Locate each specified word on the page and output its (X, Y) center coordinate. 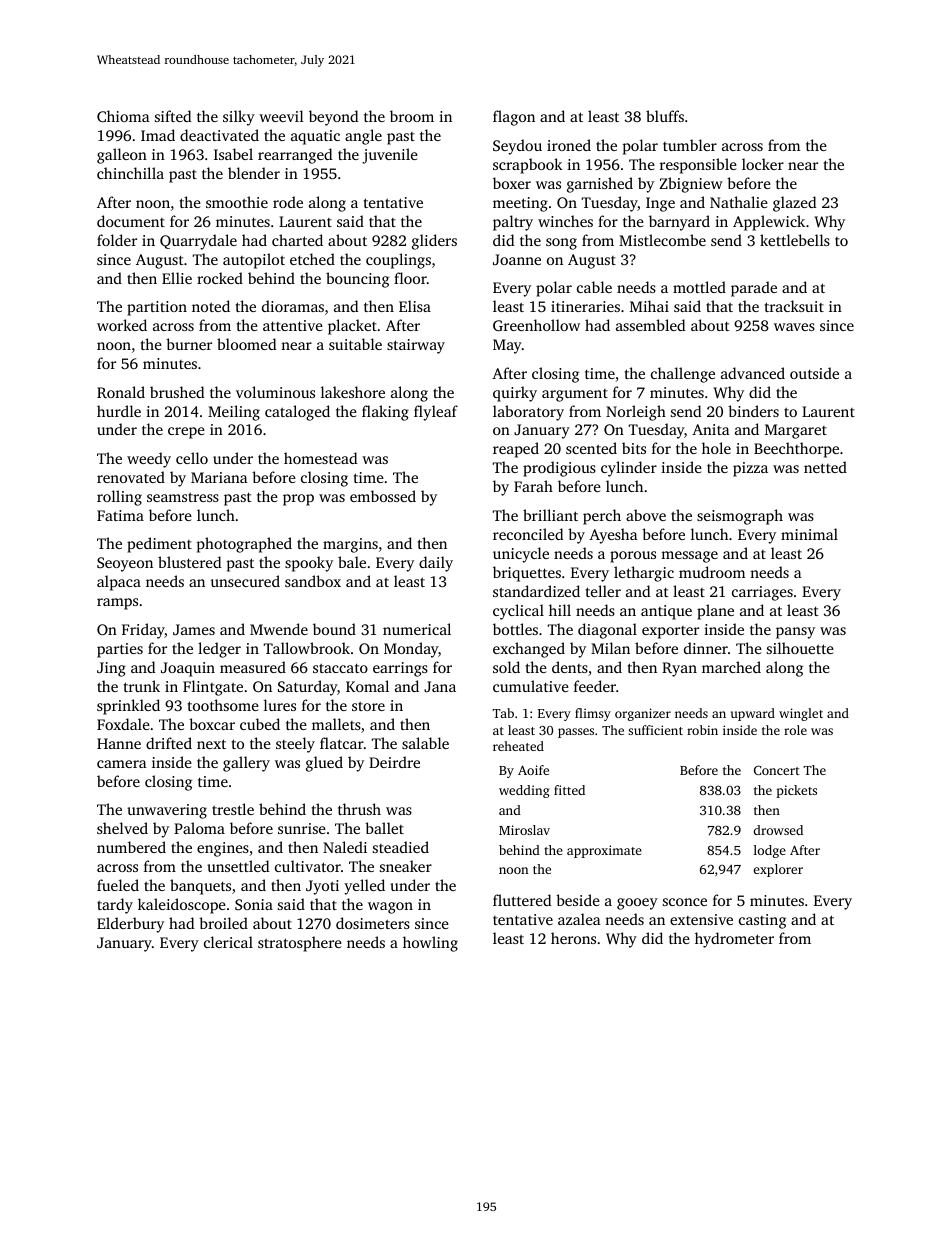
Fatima (120, 515)
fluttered (522, 900)
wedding (524, 791)
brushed (177, 392)
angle (363, 137)
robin (702, 730)
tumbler (690, 145)
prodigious (559, 469)
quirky (515, 394)
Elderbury (130, 925)
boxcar (212, 724)
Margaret (796, 431)
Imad (158, 135)
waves (794, 327)
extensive (701, 919)
